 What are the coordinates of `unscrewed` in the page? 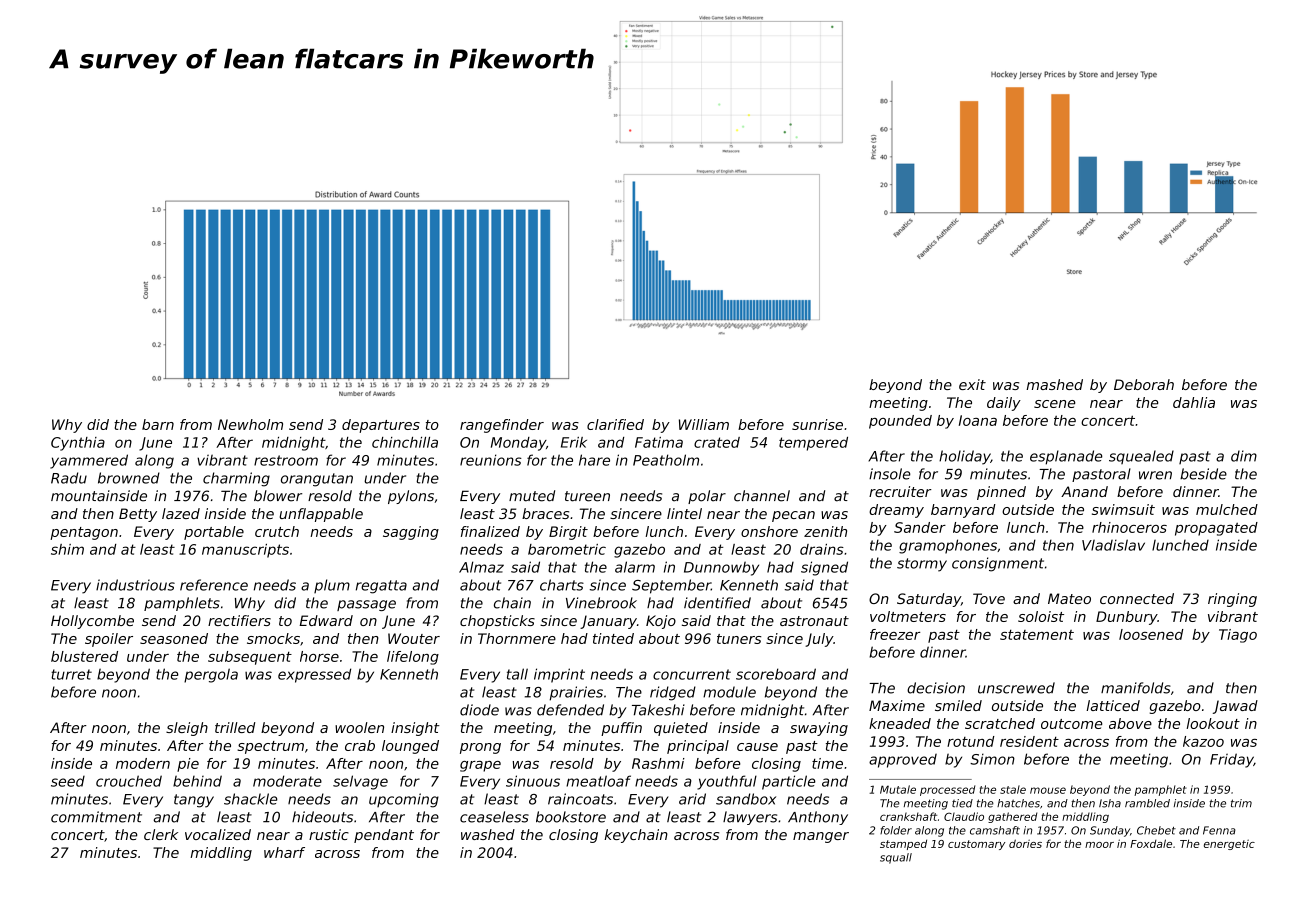 It's located at (1016, 688).
